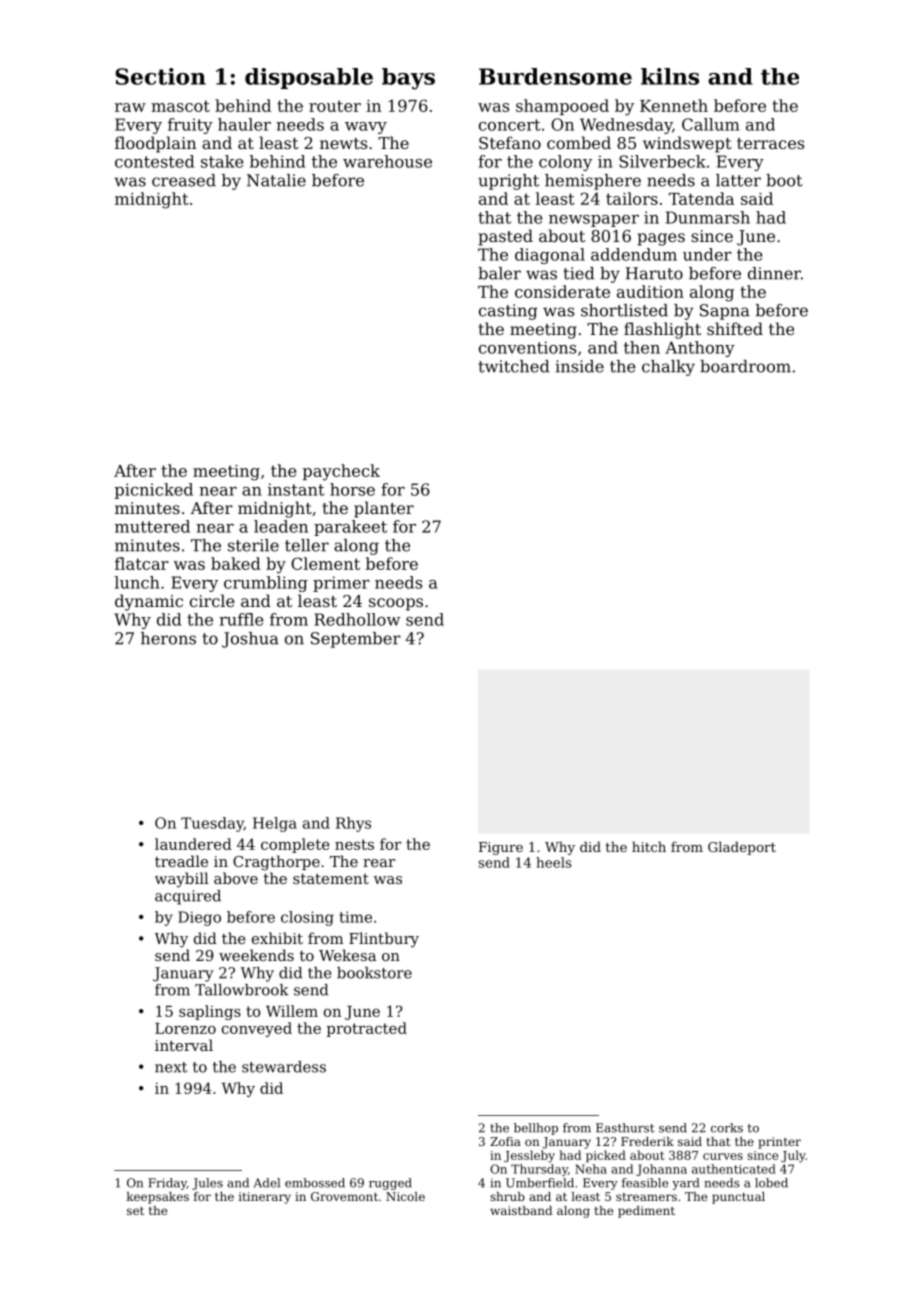 Image resolution: width=924 pixels, height=1308 pixels. I want to click on muttered, so click(152, 526).
